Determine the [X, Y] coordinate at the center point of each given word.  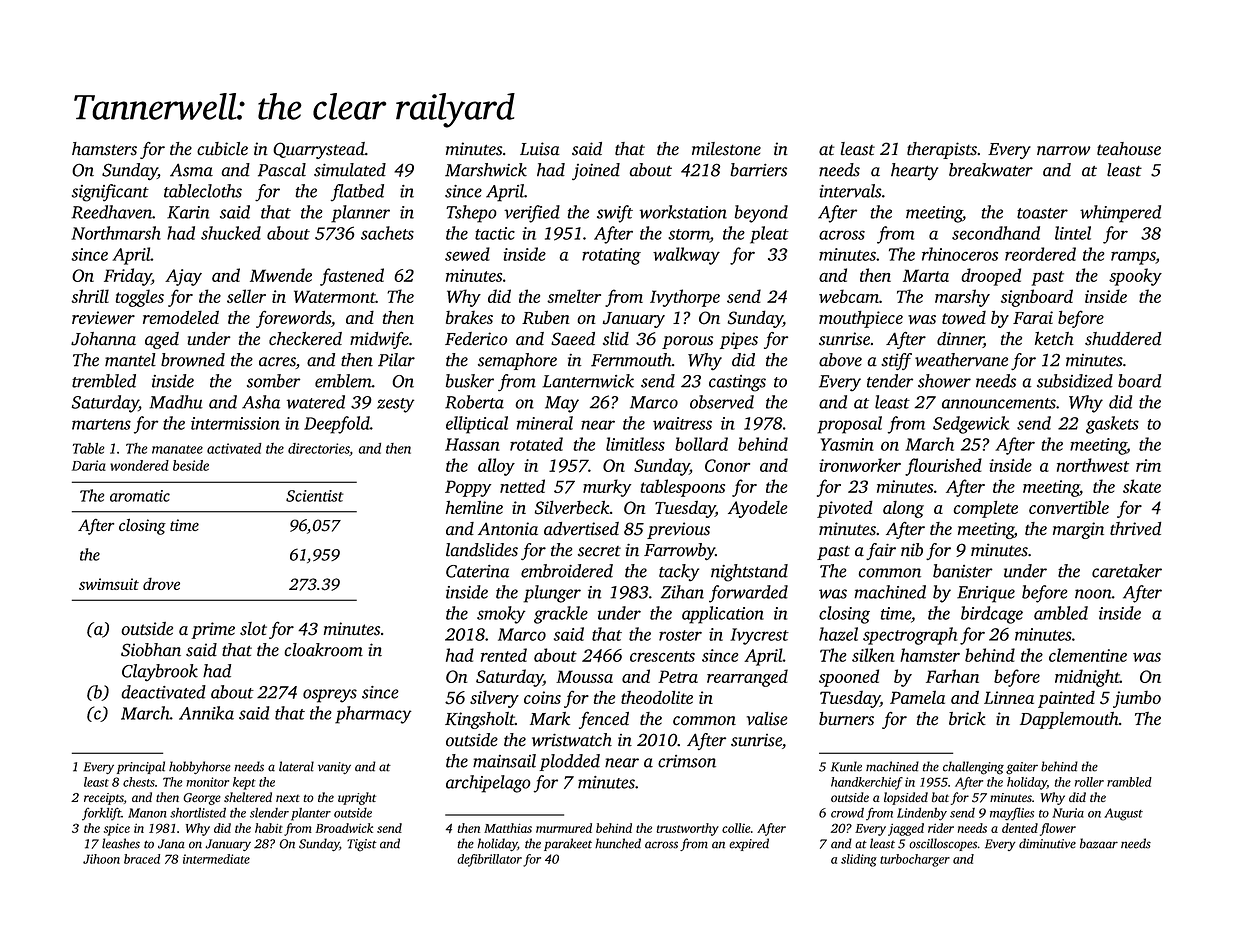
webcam [849, 296]
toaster [1042, 213]
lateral [296, 766]
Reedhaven [111, 212]
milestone [726, 149]
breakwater [991, 170]
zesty [395, 405]
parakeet [568, 844]
